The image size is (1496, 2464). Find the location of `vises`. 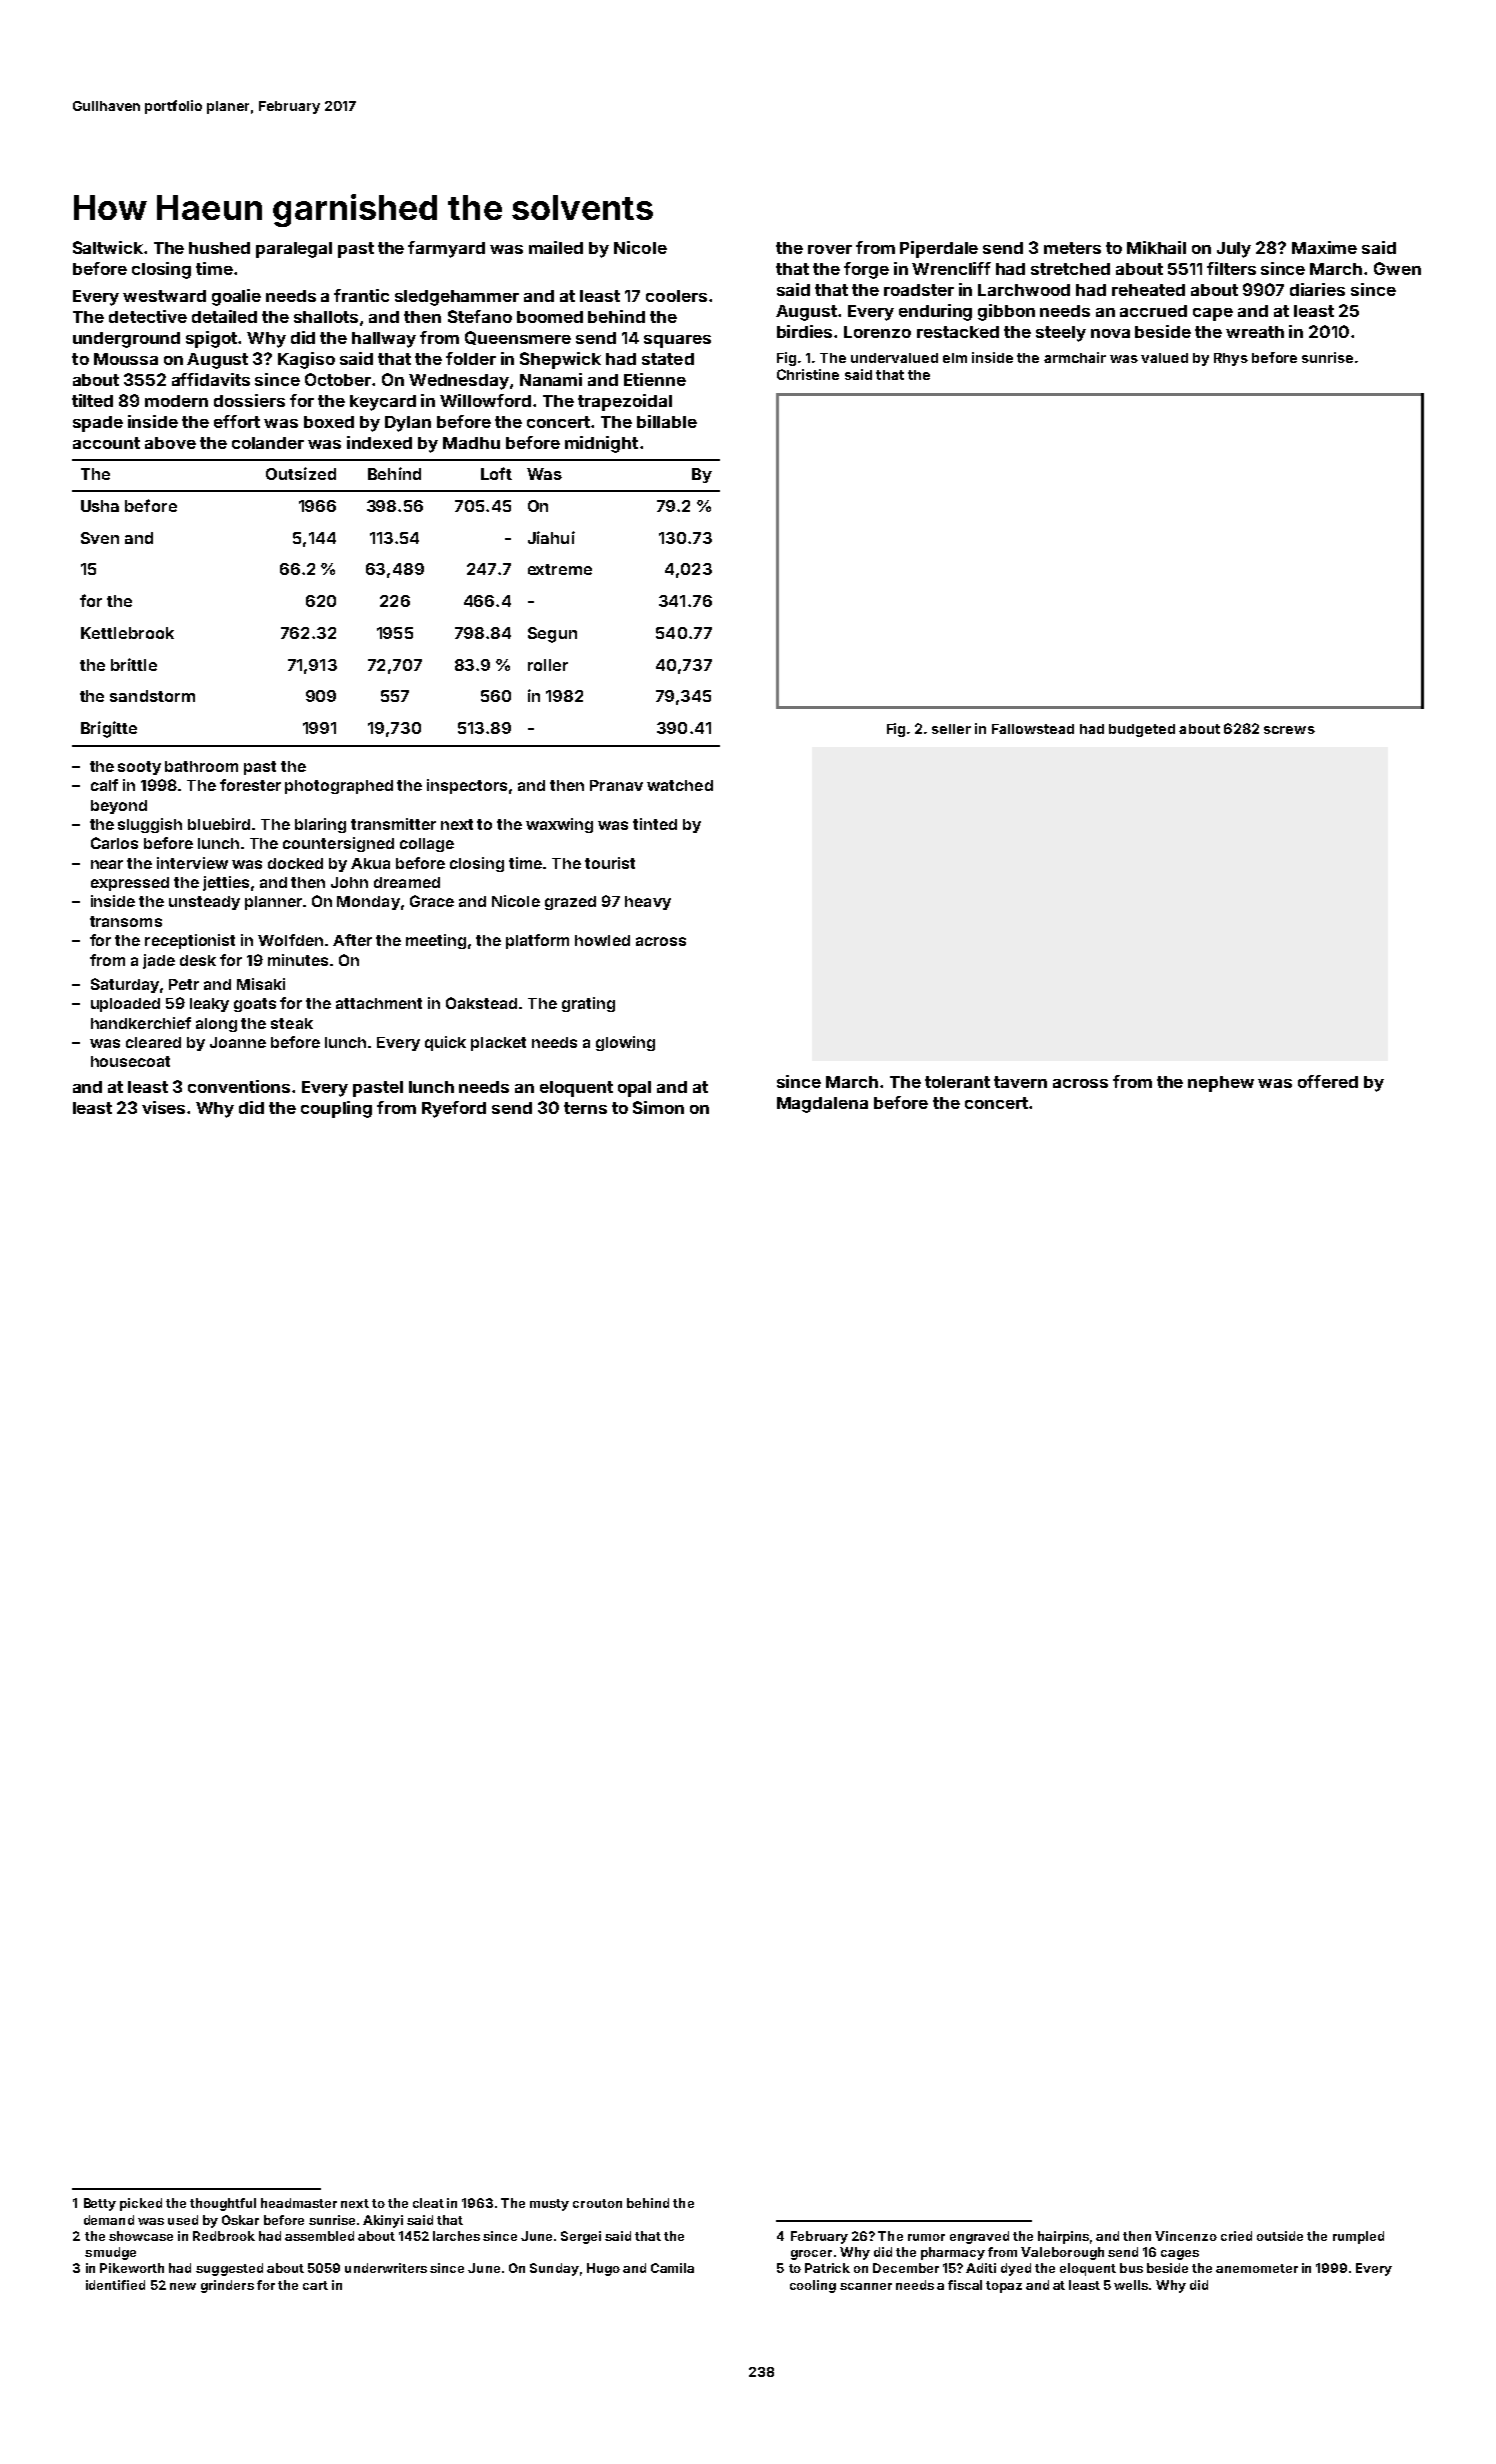

vises is located at coordinates (163, 1107).
